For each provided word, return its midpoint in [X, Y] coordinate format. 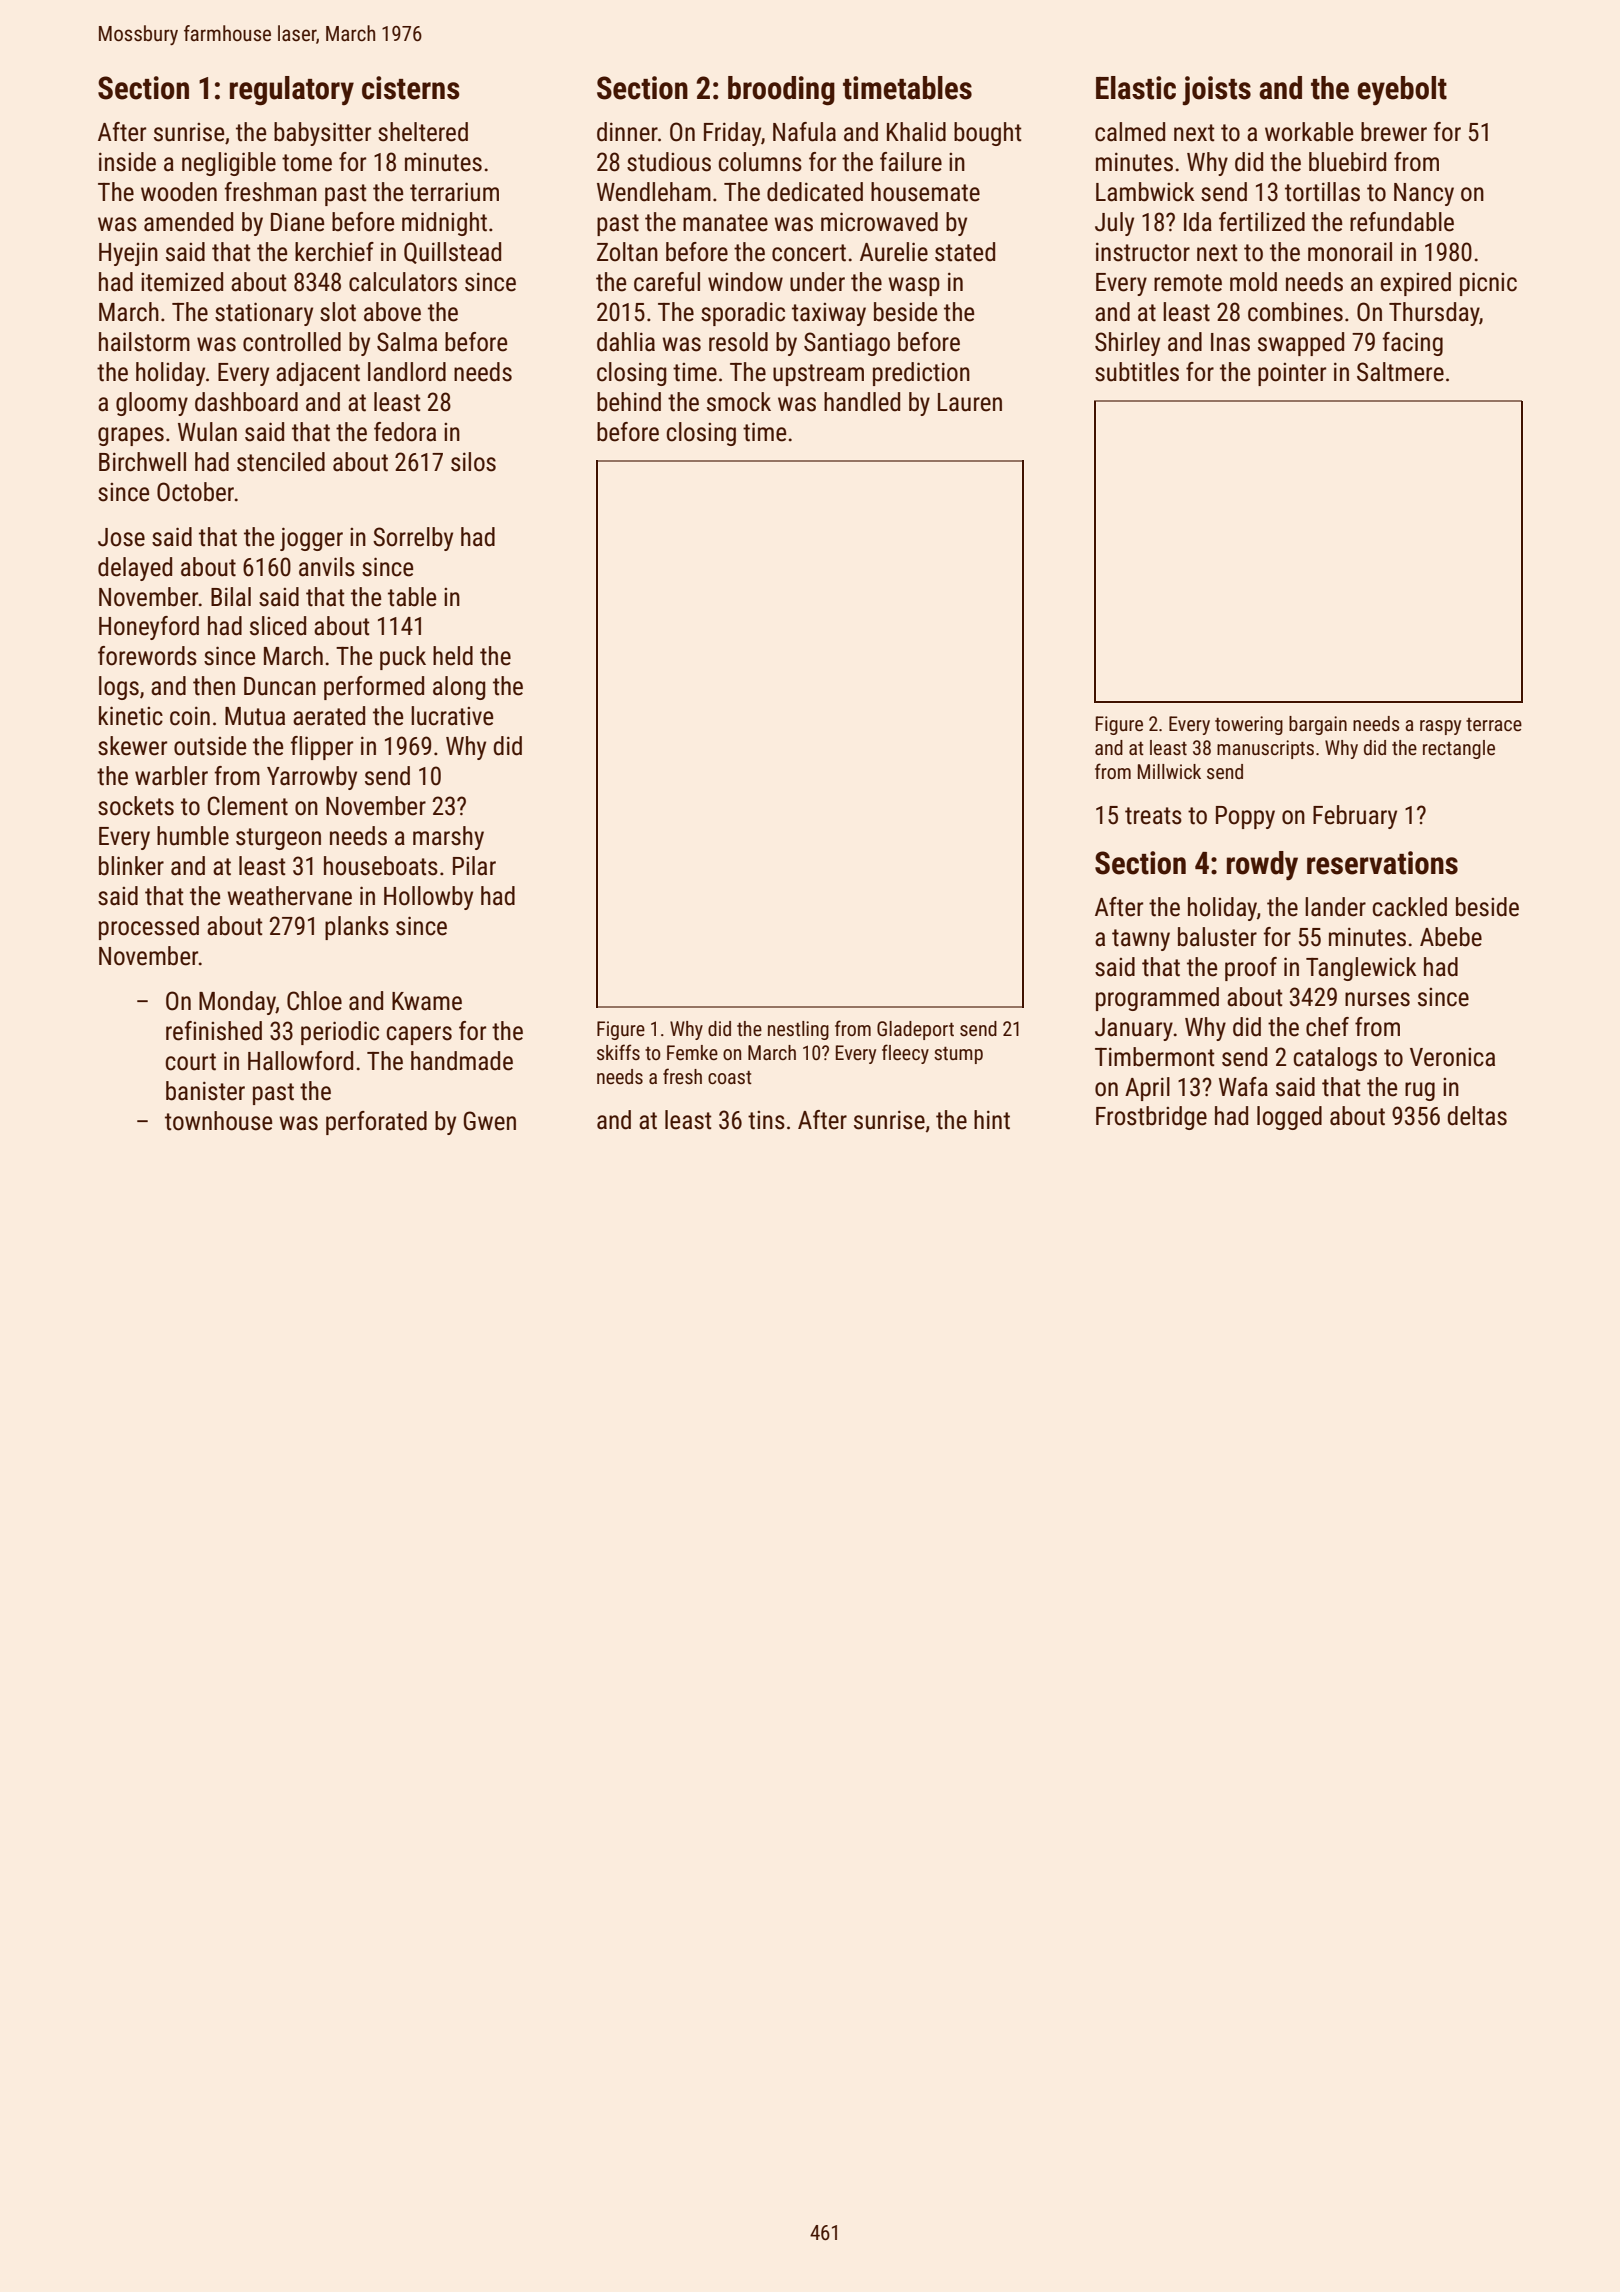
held [453, 656]
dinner [627, 132]
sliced [278, 626]
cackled [1410, 907]
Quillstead [452, 253]
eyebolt [1402, 90]
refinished [214, 1031]
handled [862, 402]
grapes [131, 436]
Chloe [314, 1001]
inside [127, 162]
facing [1413, 344]
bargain [1318, 725]
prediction [921, 374]
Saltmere [1400, 372]
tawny [1141, 940]
